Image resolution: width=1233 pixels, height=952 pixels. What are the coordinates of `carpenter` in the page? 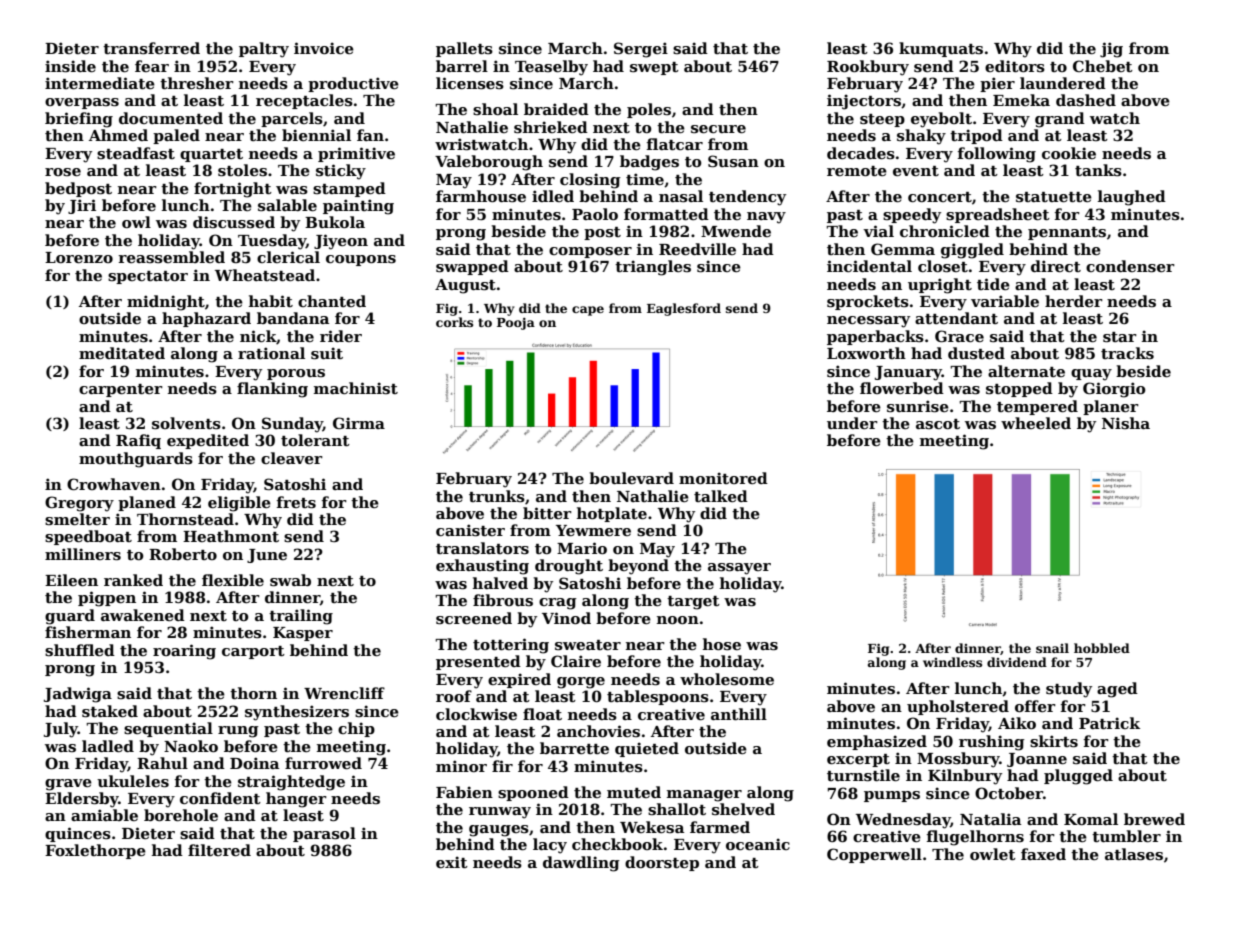 It's located at (121, 390).
